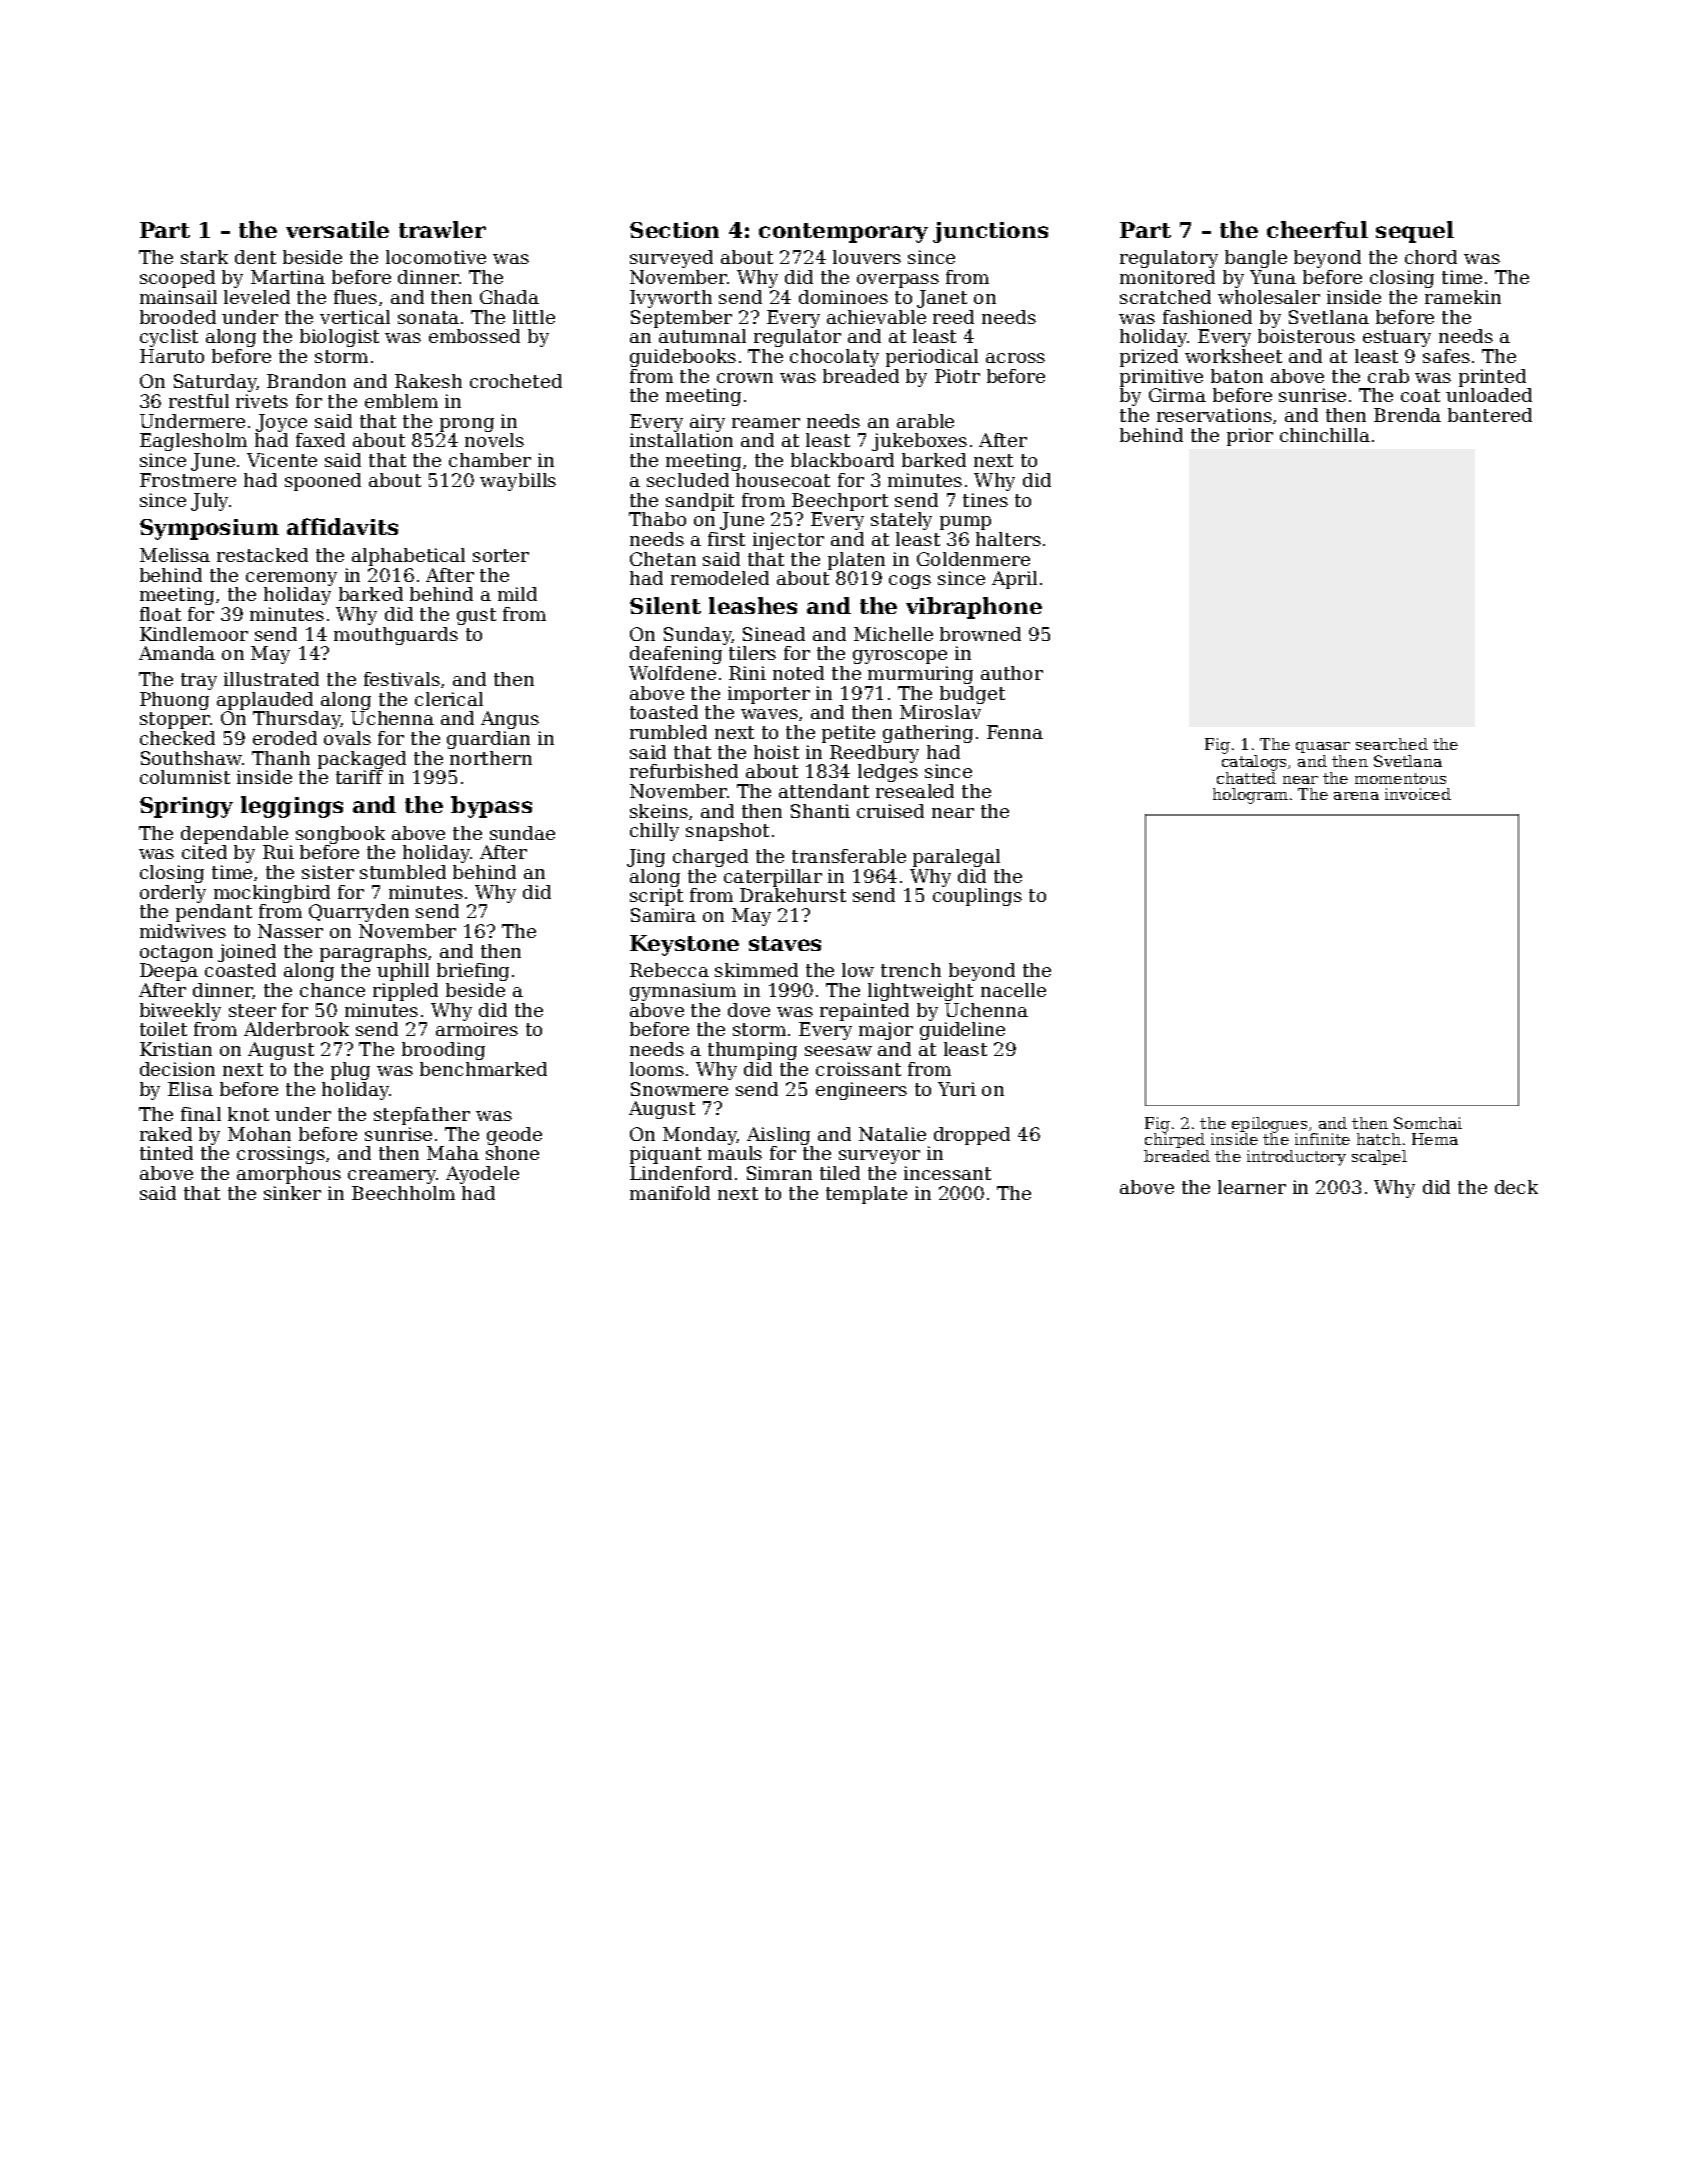 The image size is (1683, 2178). I want to click on across, so click(1015, 358).
